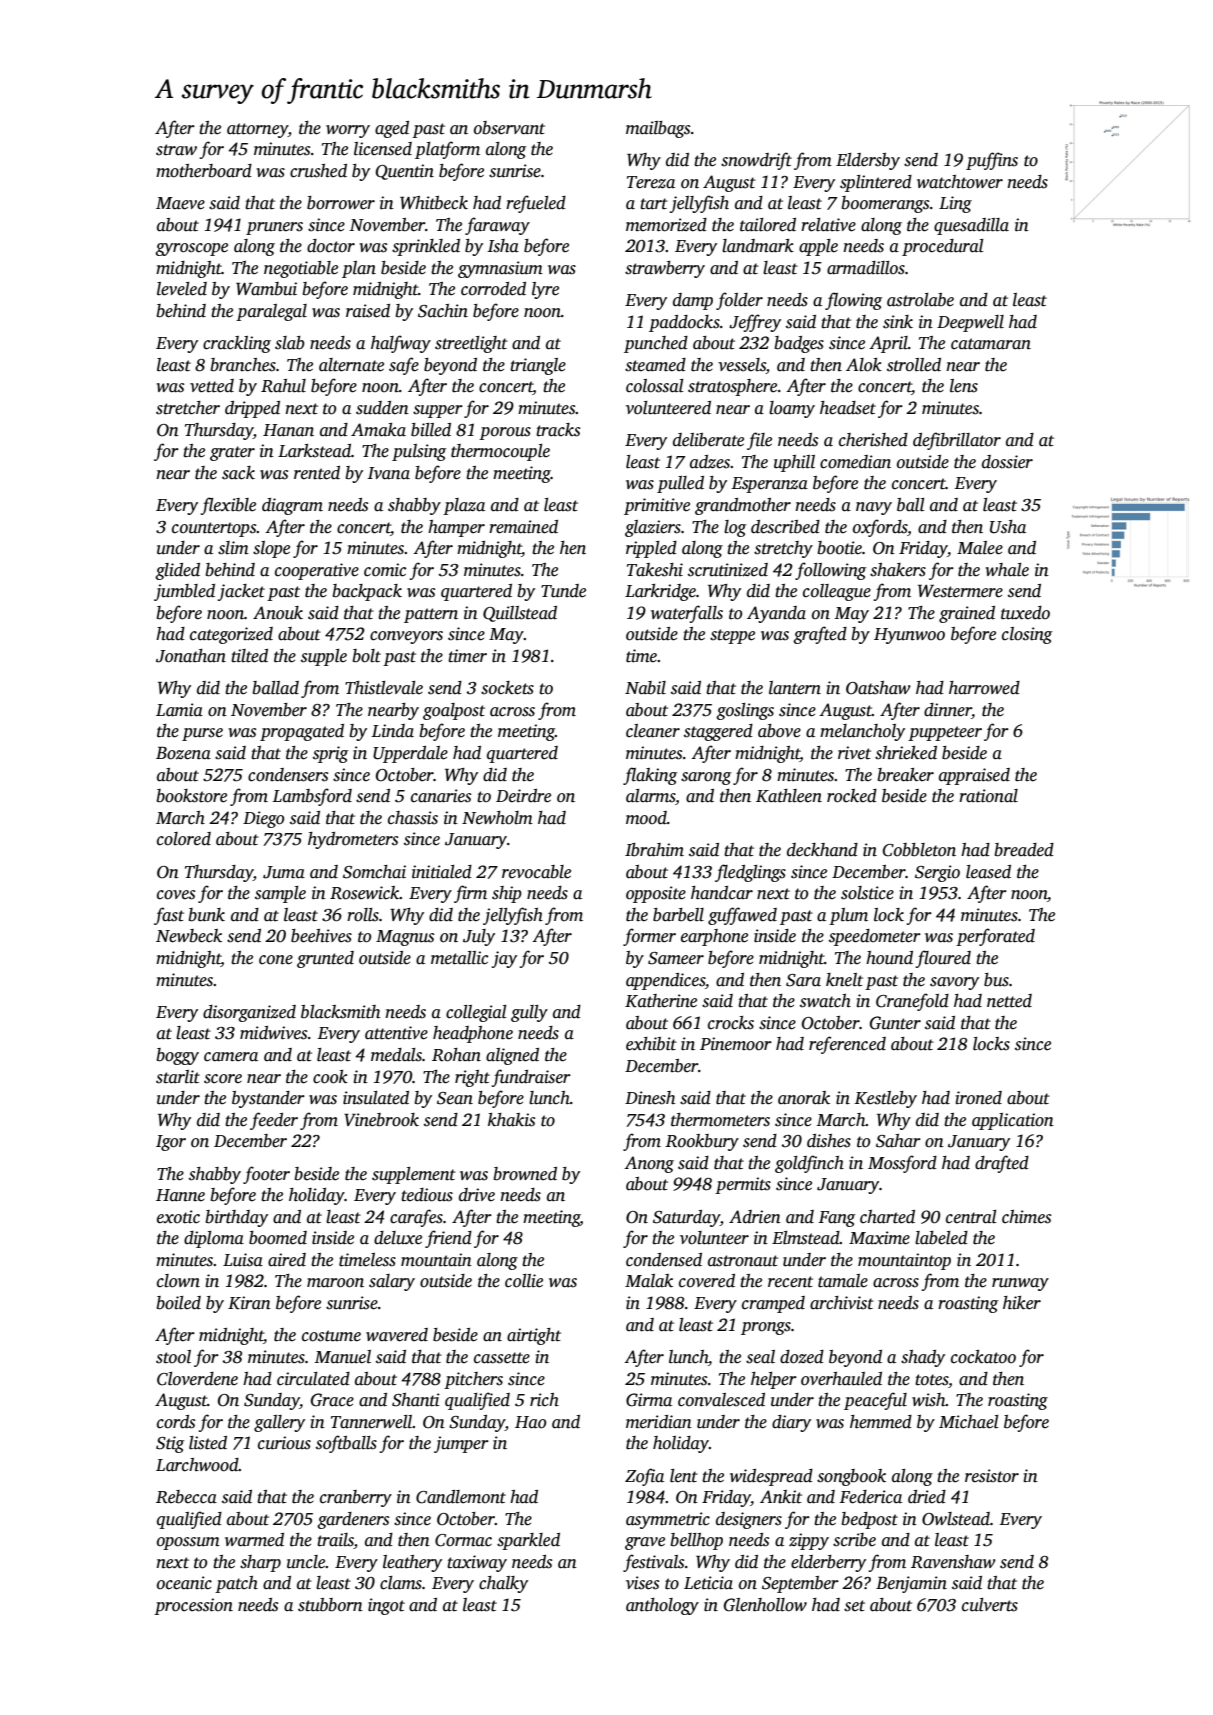 The height and width of the page is (1715, 1213). I want to click on plan, so click(359, 269).
